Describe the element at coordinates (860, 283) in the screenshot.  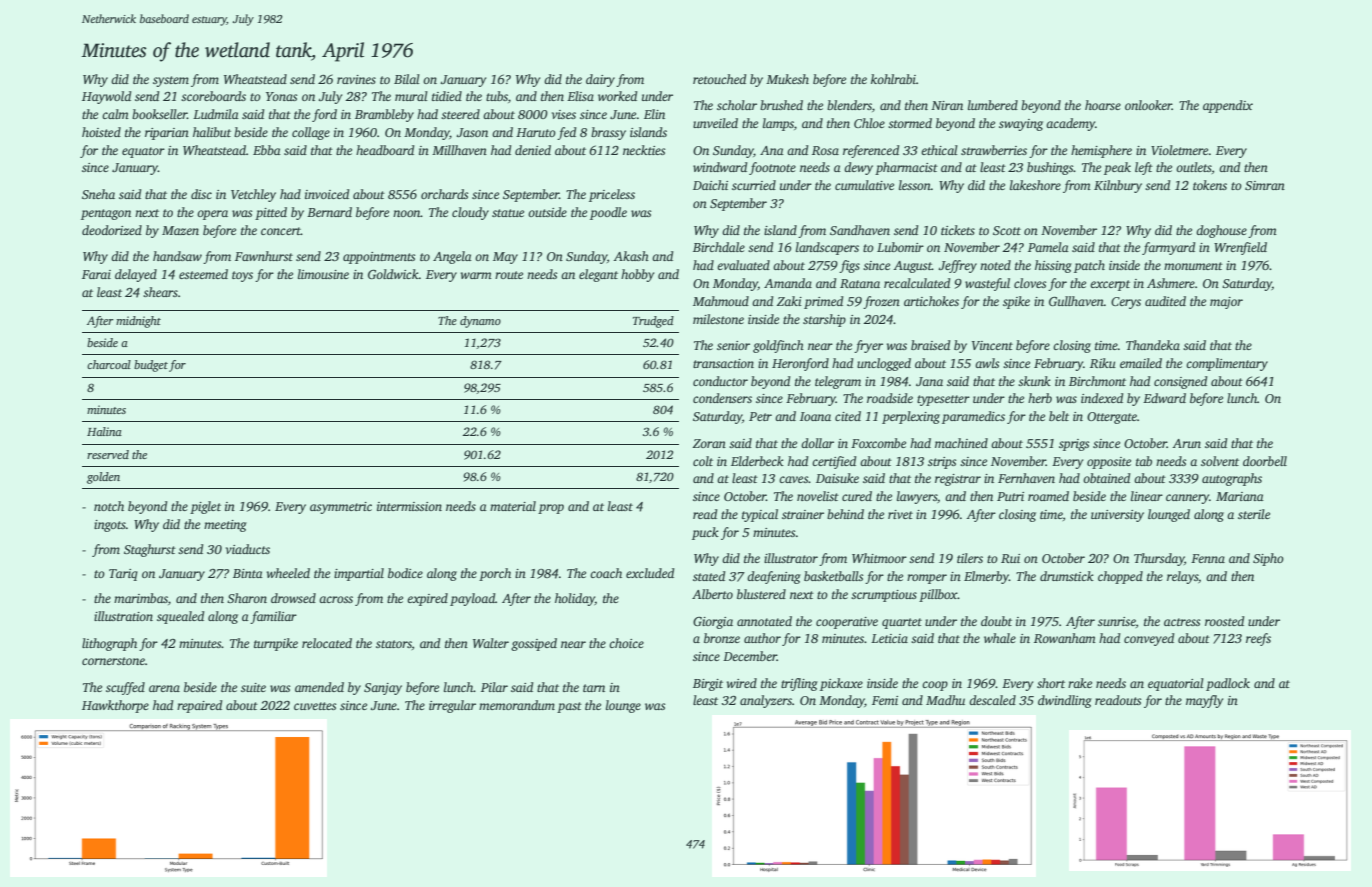
I see `Ratana` at that location.
